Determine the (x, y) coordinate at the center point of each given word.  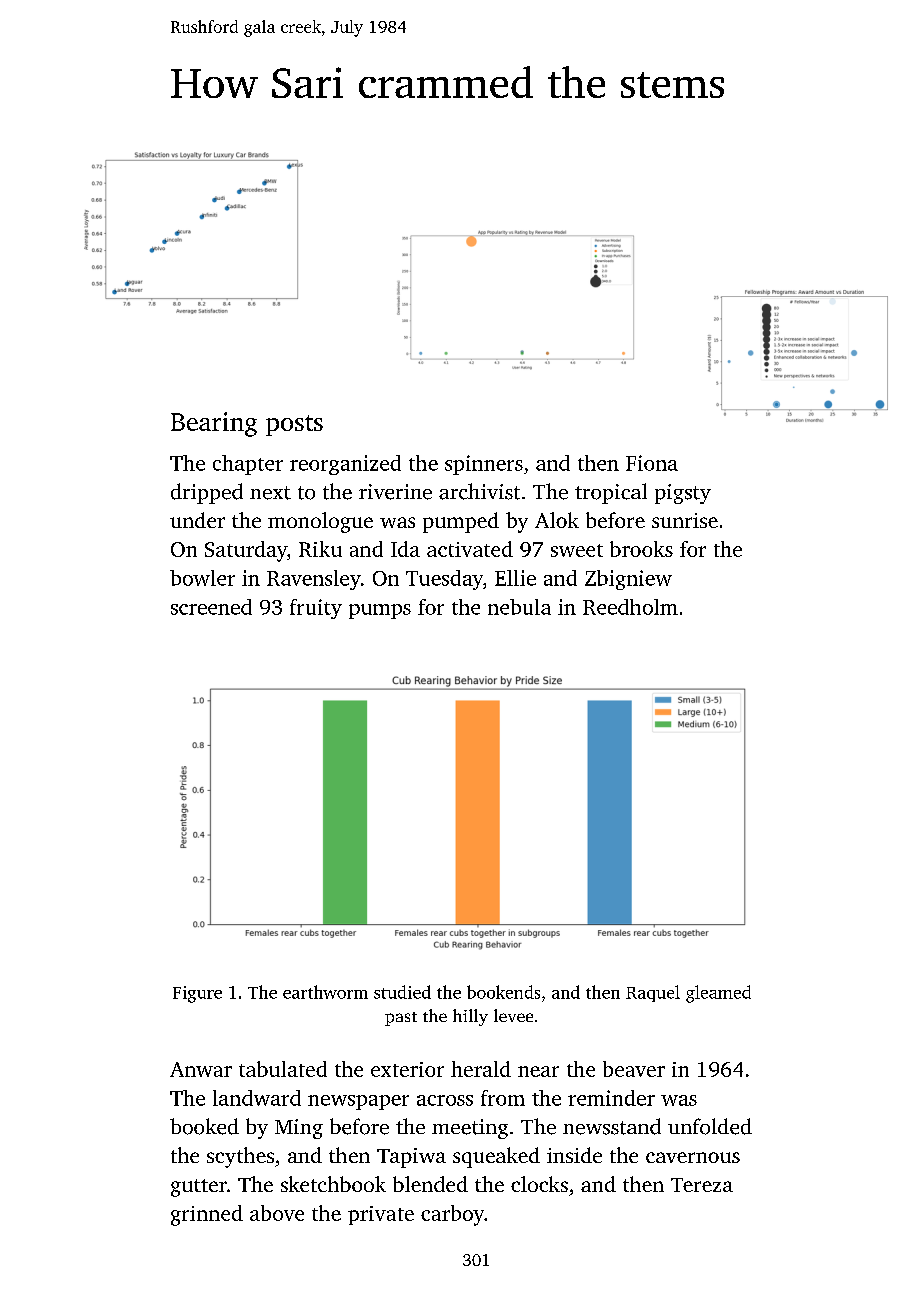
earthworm (325, 992)
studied (402, 992)
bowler (202, 578)
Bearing (214, 424)
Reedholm (630, 607)
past (401, 1019)
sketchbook (333, 1184)
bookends (503, 992)
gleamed (718, 994)
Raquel (653, 993)
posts (294, 425)
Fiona (652, 463)
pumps (380, 611)
